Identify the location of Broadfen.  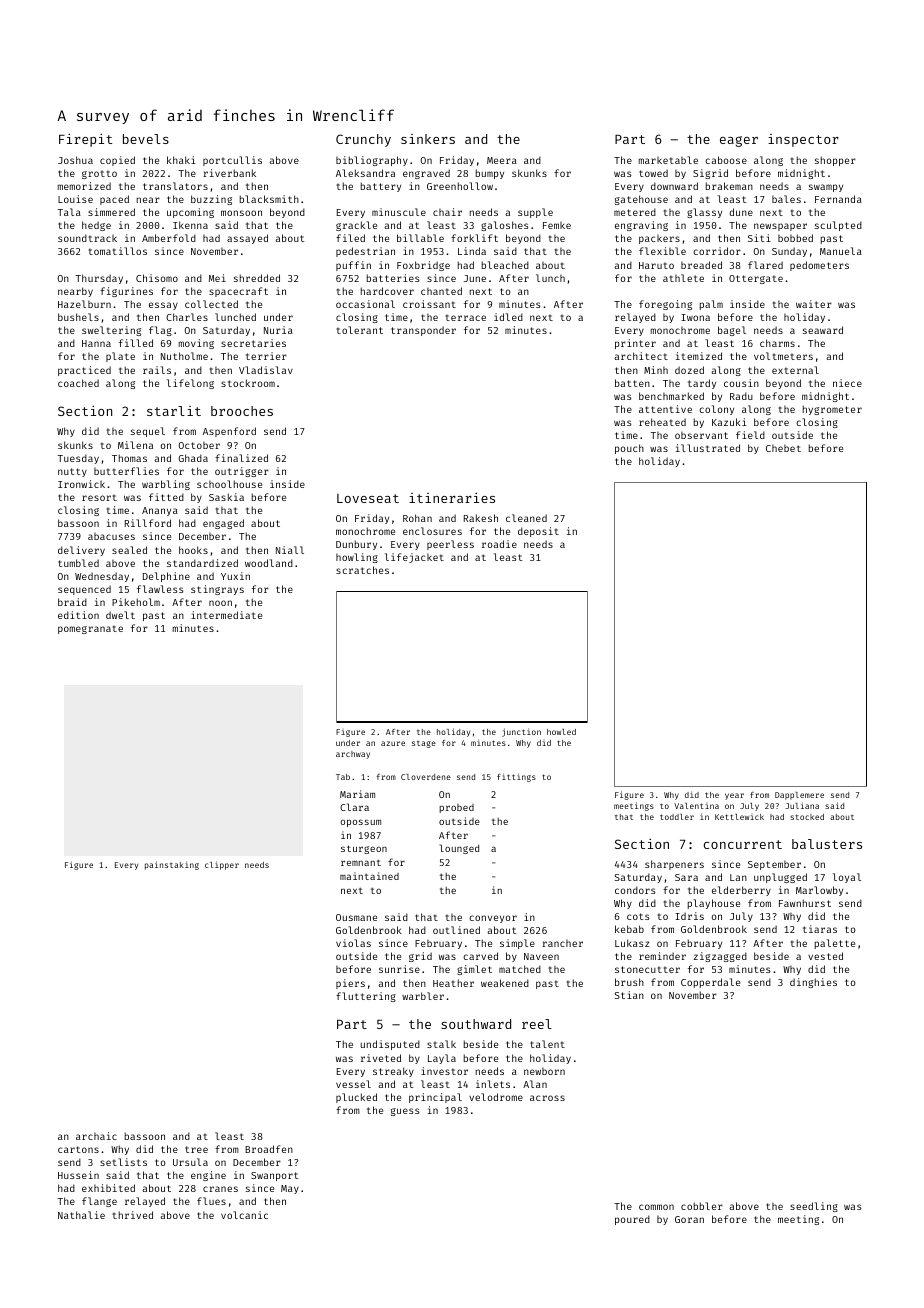
(269, 1149).
